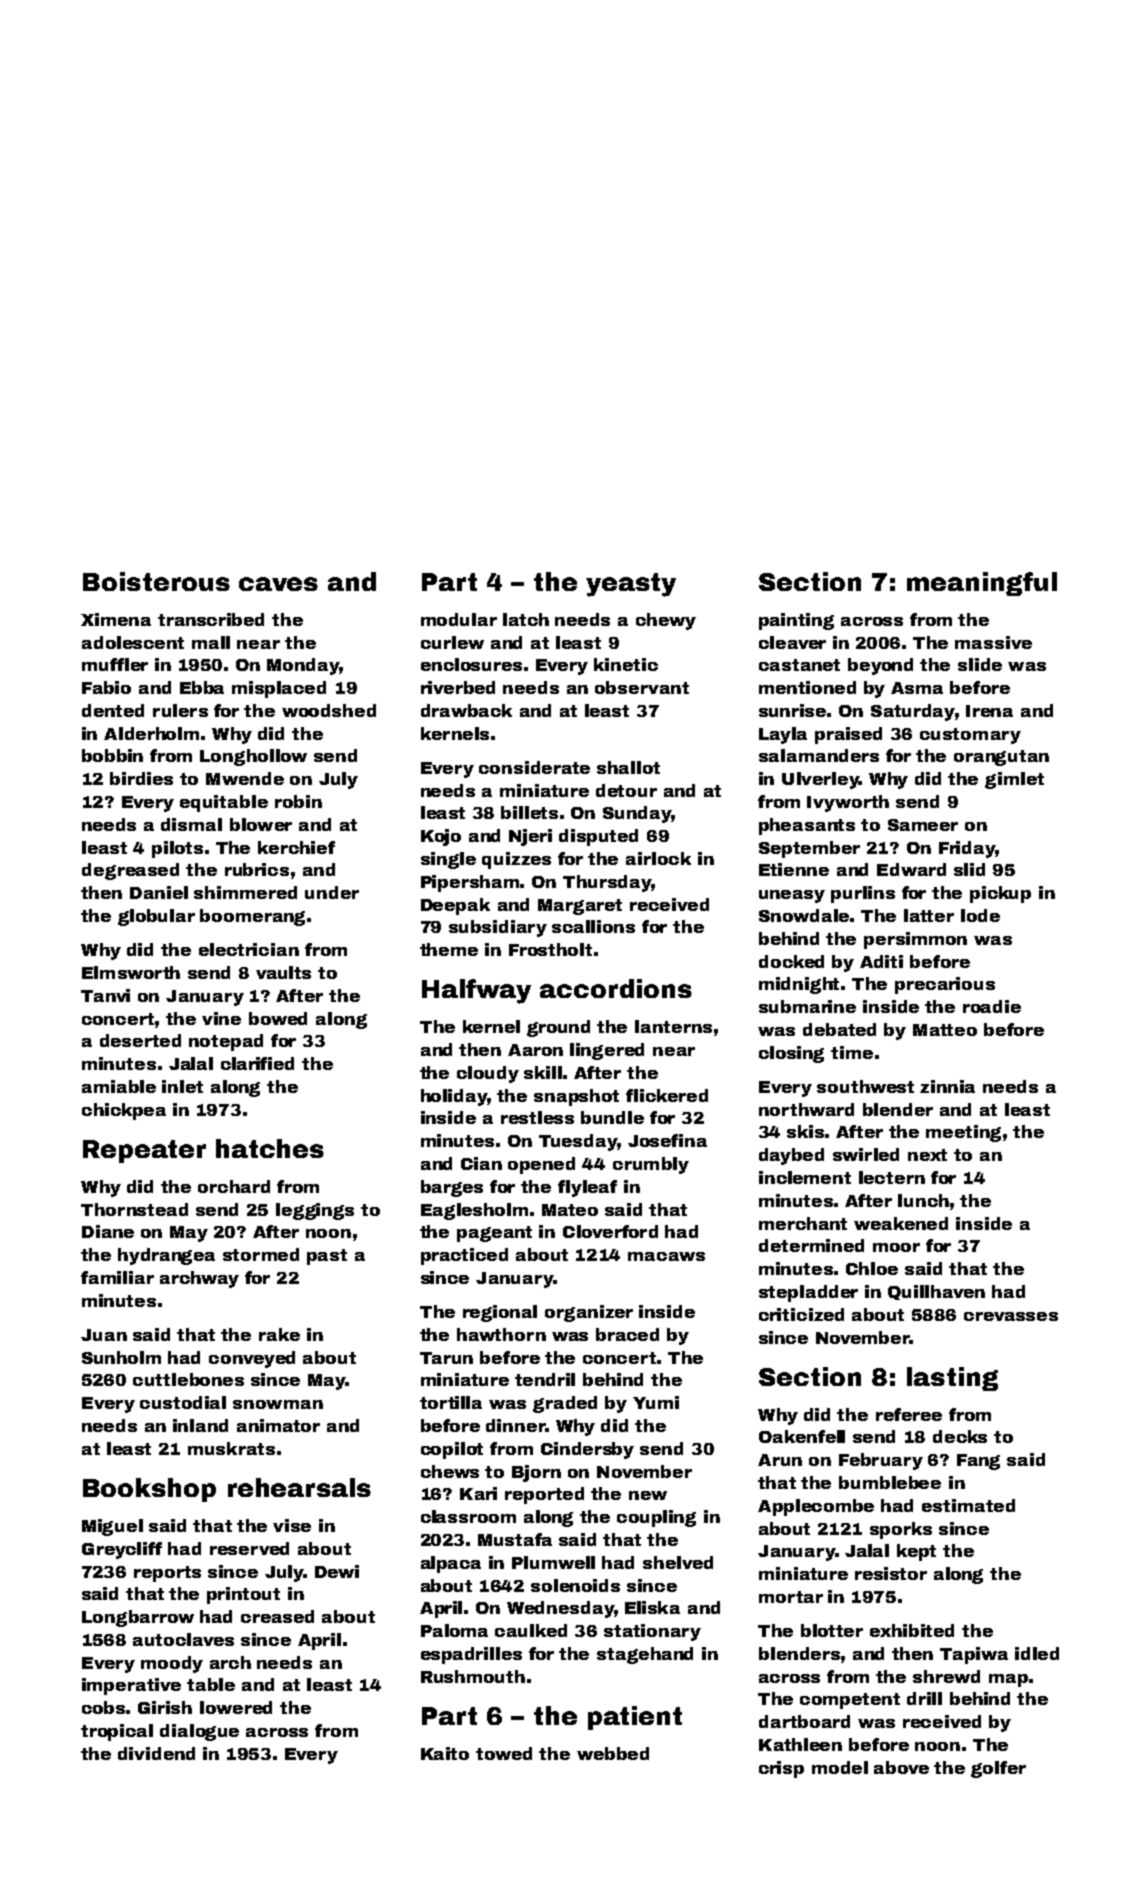 The image size is (1142, 1881). I want to click on Kojo, so click(441, 837).
